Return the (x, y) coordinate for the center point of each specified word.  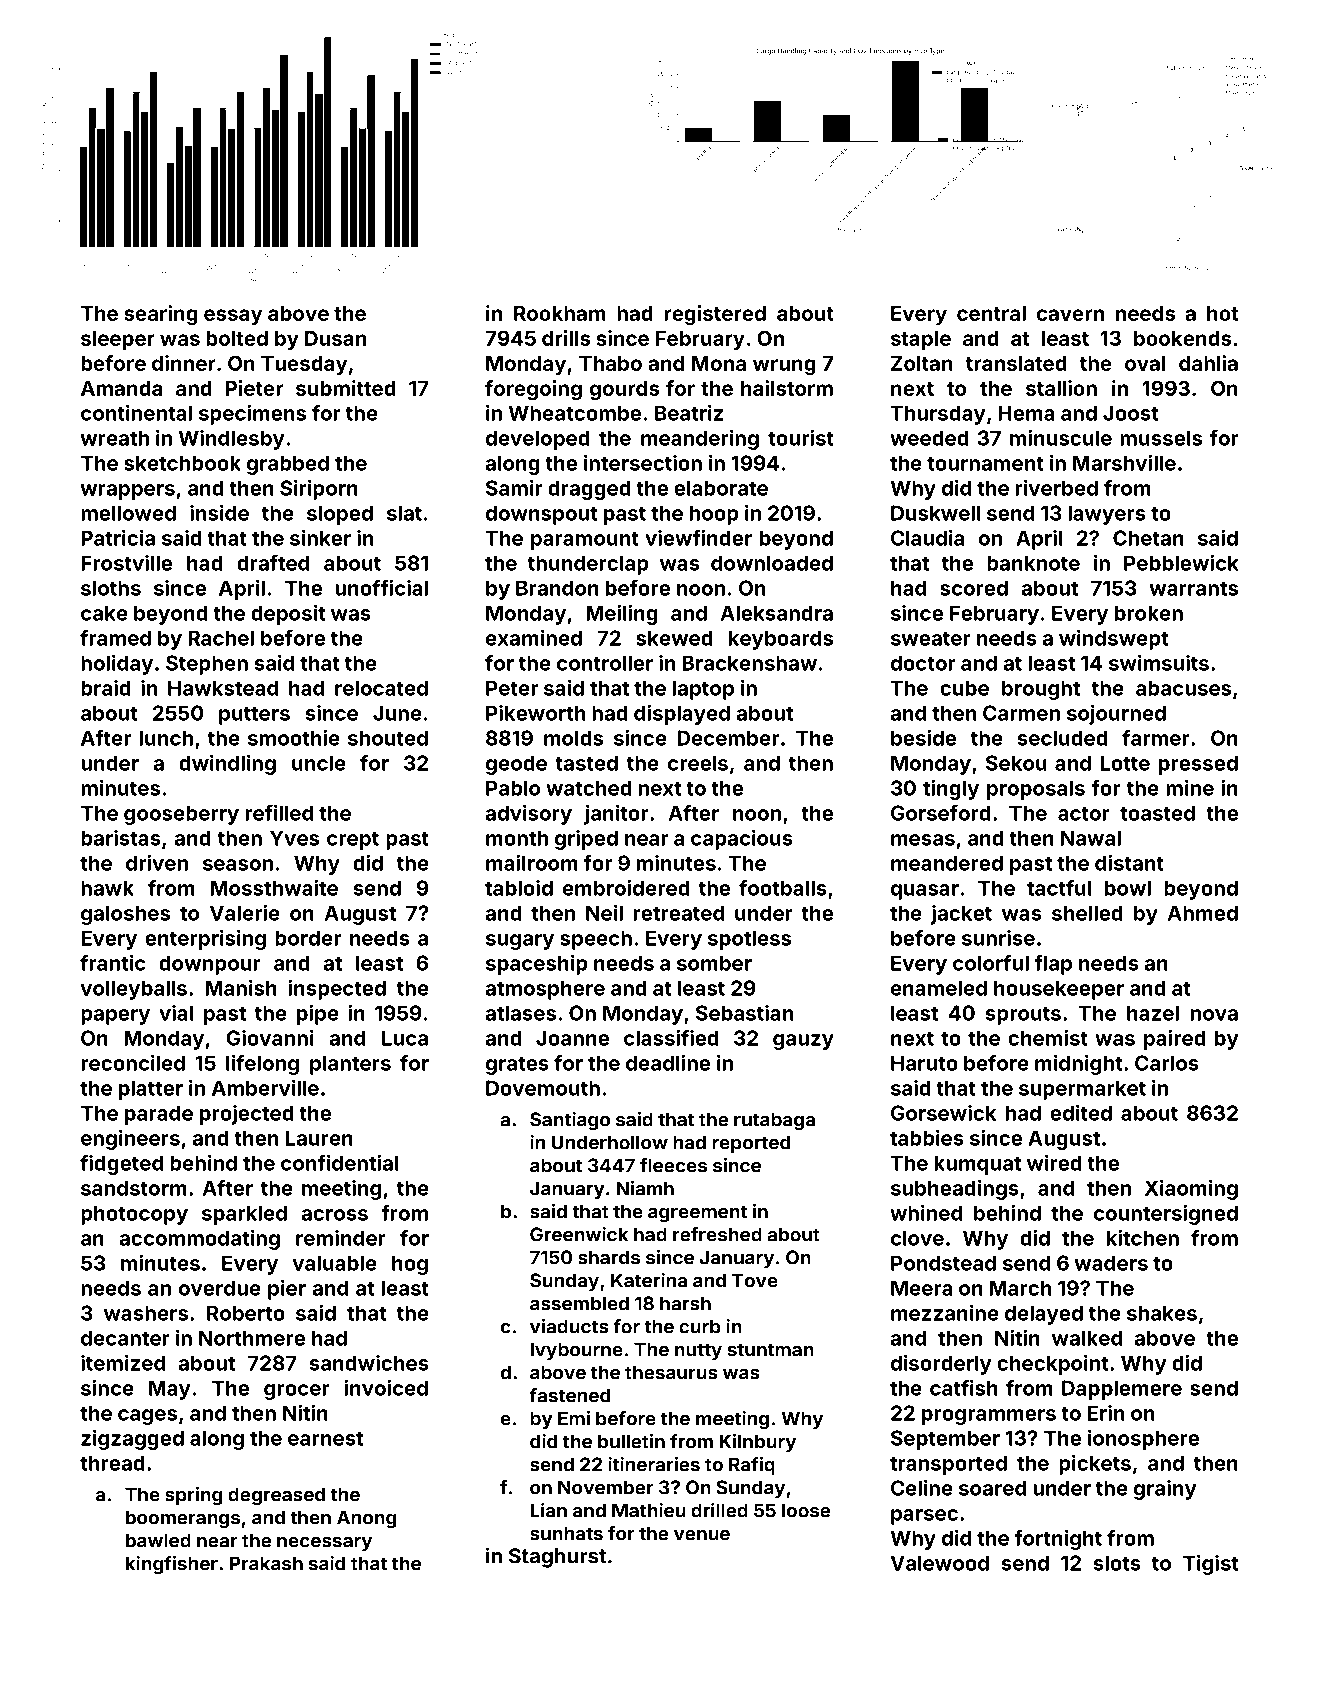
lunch (166, 738)
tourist (801, 438)
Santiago (570, 1121)
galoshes (125, 915)
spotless (749, 940)
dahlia (1208, 363)
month (517, 838)
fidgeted (121, 1165)
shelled (1087, 913)
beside (923, 738)
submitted (346, 388)
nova (1214, 1015)
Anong (366, 1519)
